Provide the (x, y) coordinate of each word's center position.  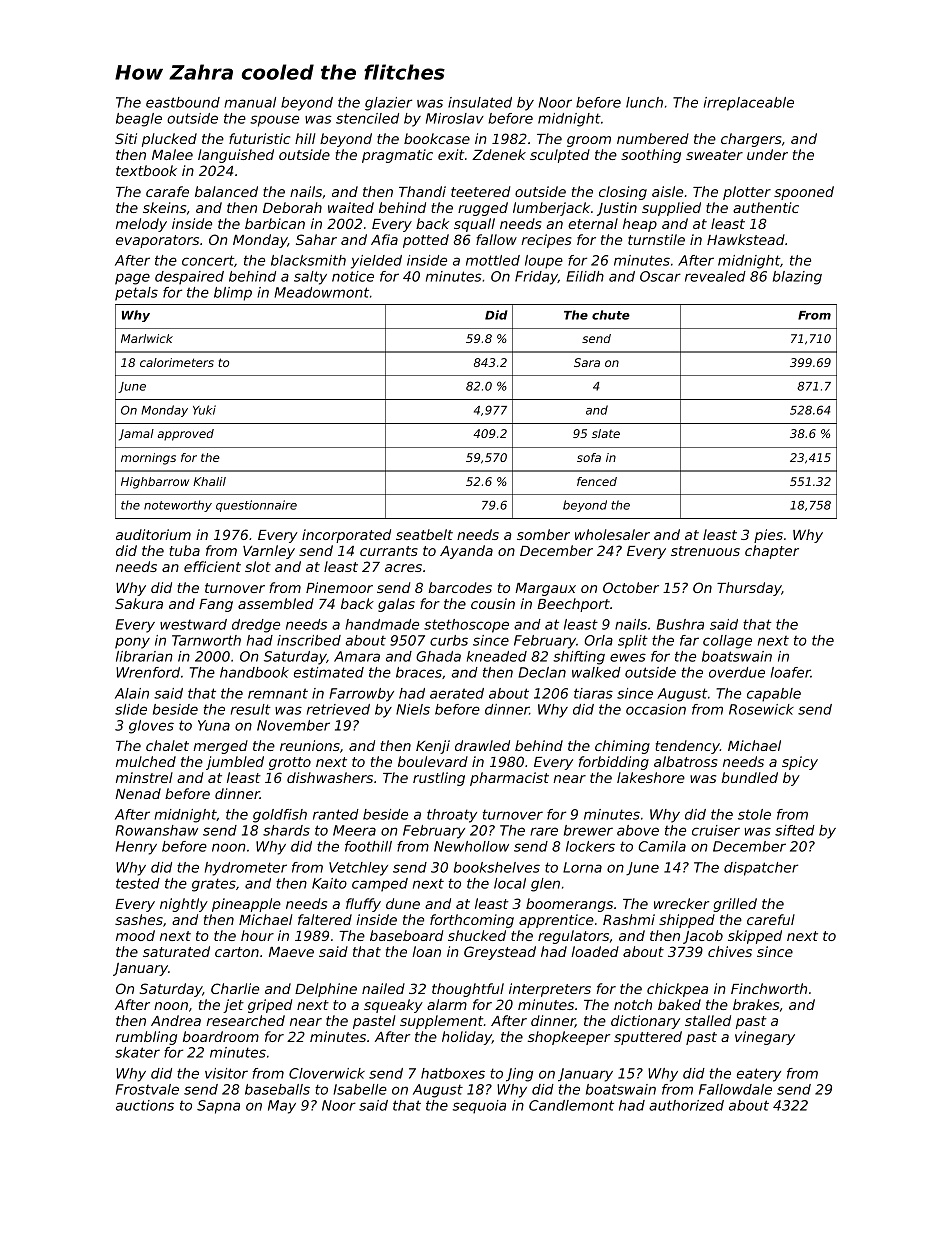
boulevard (433, 761)
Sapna (218, 1107)
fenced (597, 481)
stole (754, 814)
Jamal (136, 435)
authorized (686, 1105)
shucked (477, 935)
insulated (480, 102)
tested (138, 883)
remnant (278, 693)
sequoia (479, 1107)
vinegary (765, 1038)
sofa (589, 457)
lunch (644, 102)
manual (250, 102)
